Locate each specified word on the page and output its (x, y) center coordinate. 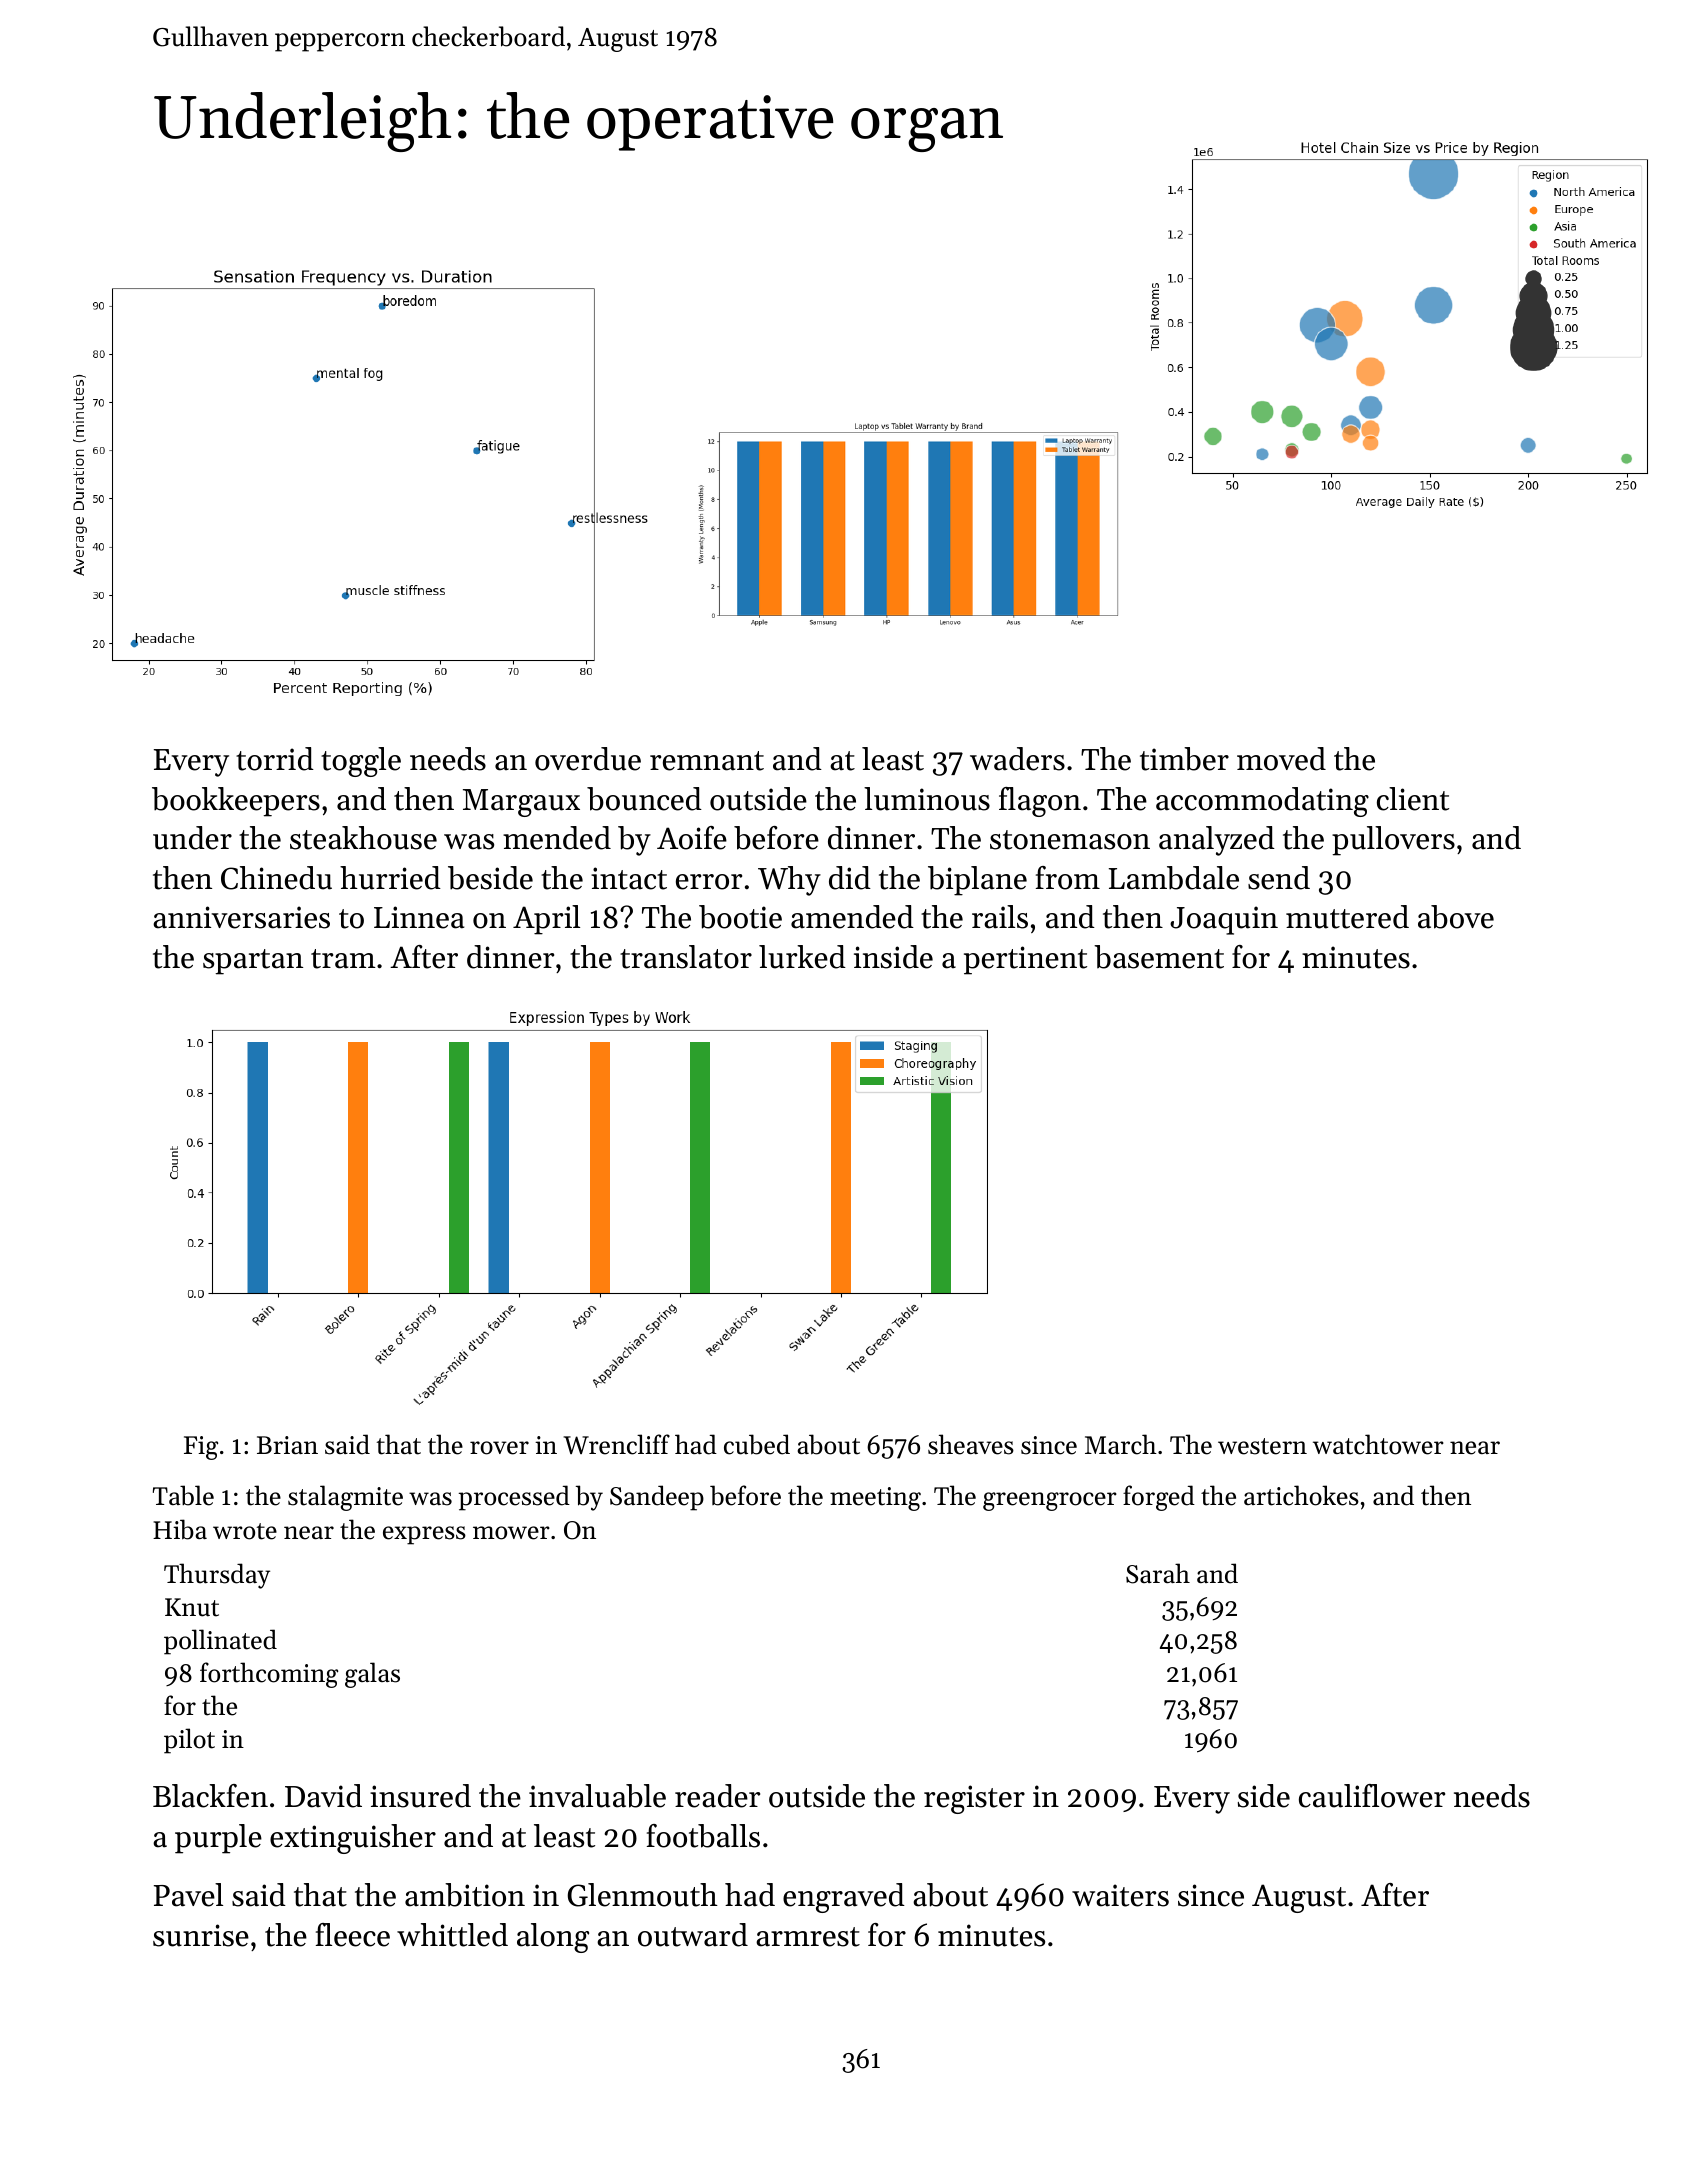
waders (1017, 759)
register (974, 1799)
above (1456, 917)
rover (499, 1448)
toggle (361, 762)
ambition (465, 1895)
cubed (757, 1444)
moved (1281, 759)
